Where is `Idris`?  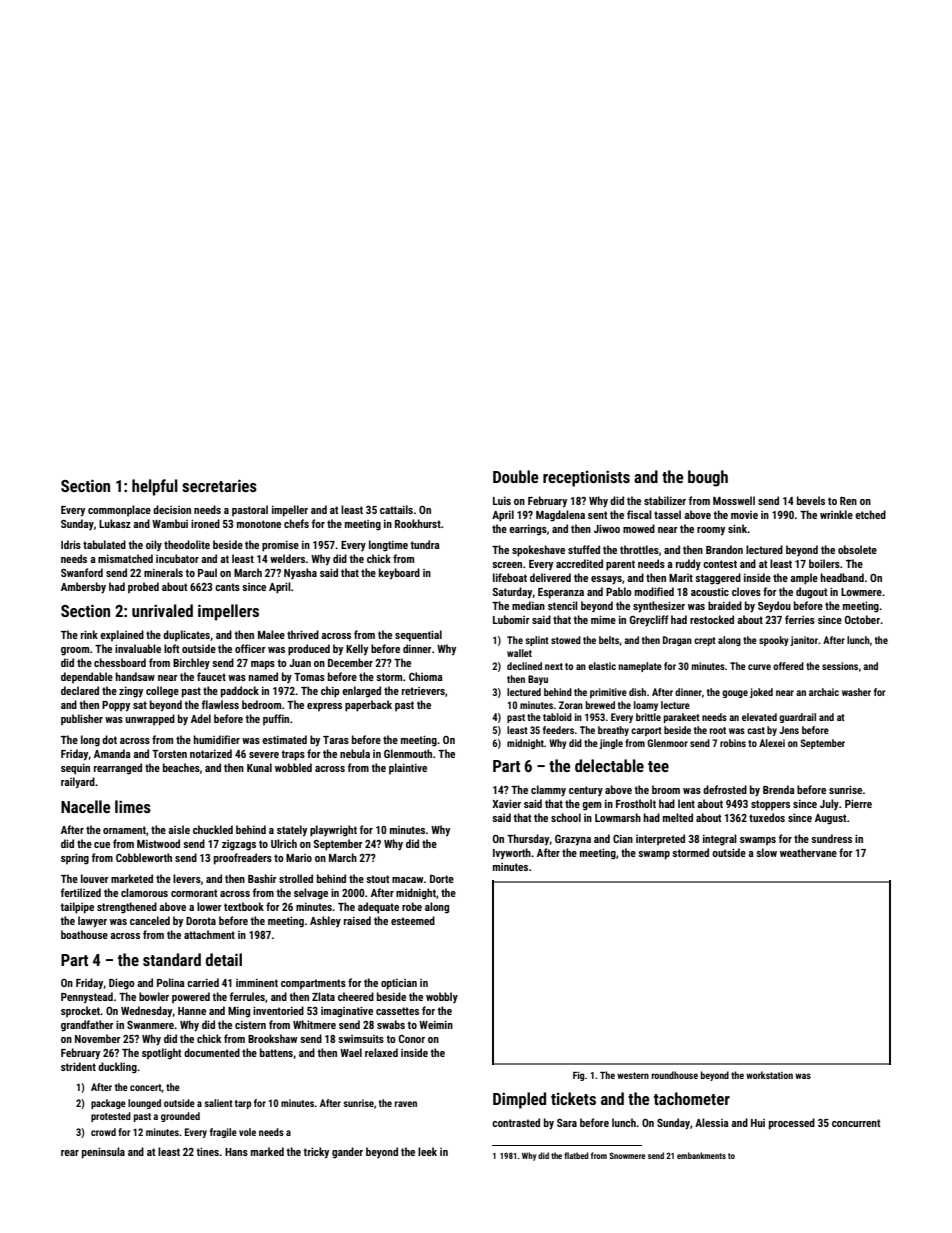 Idris is located at coordinates (71, 544).
